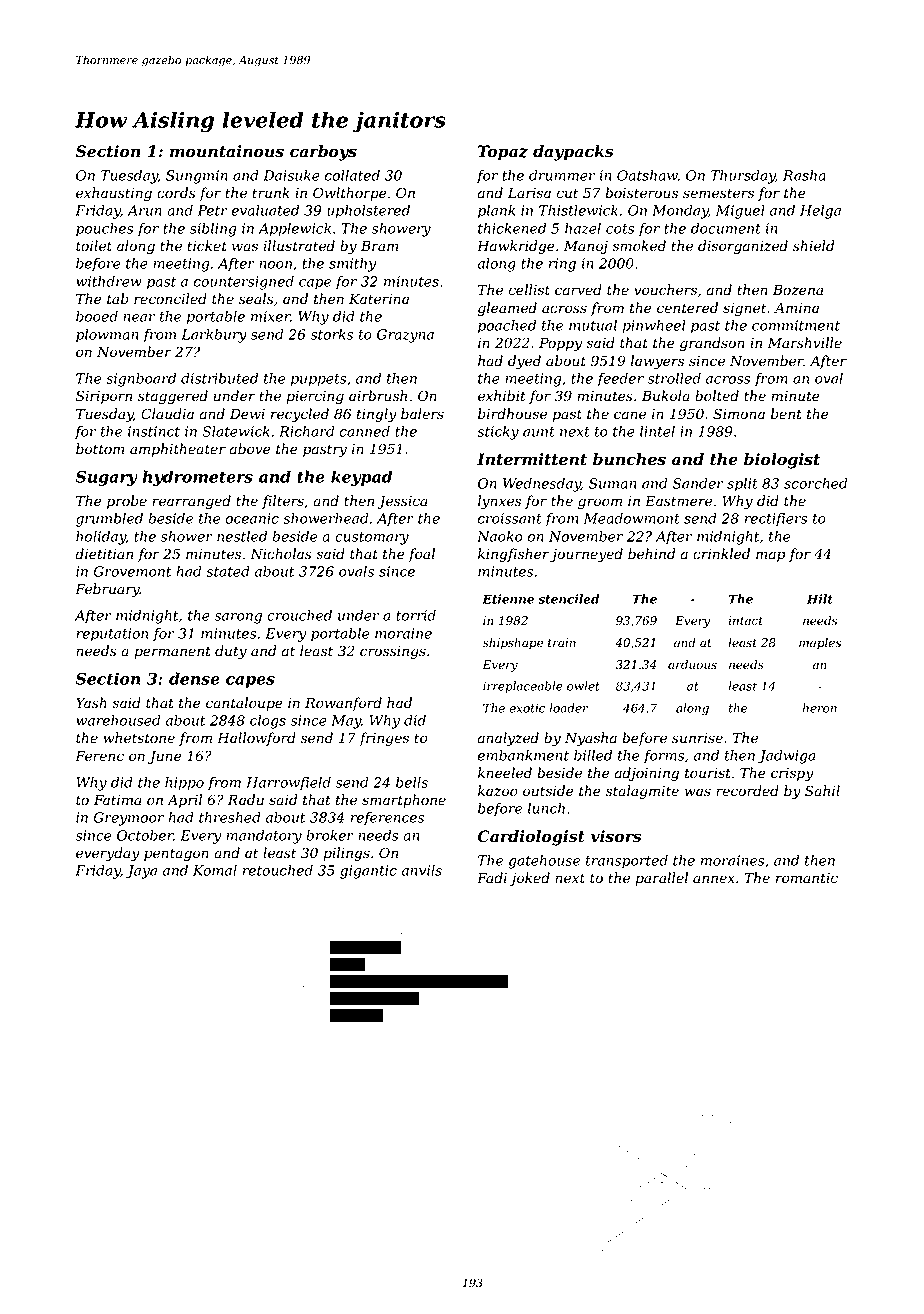 This page has height=1314, width=924. What do you see at coordinates (642, 792) in the page?
I see `stalagmite` at bounding box center [642, 792].
